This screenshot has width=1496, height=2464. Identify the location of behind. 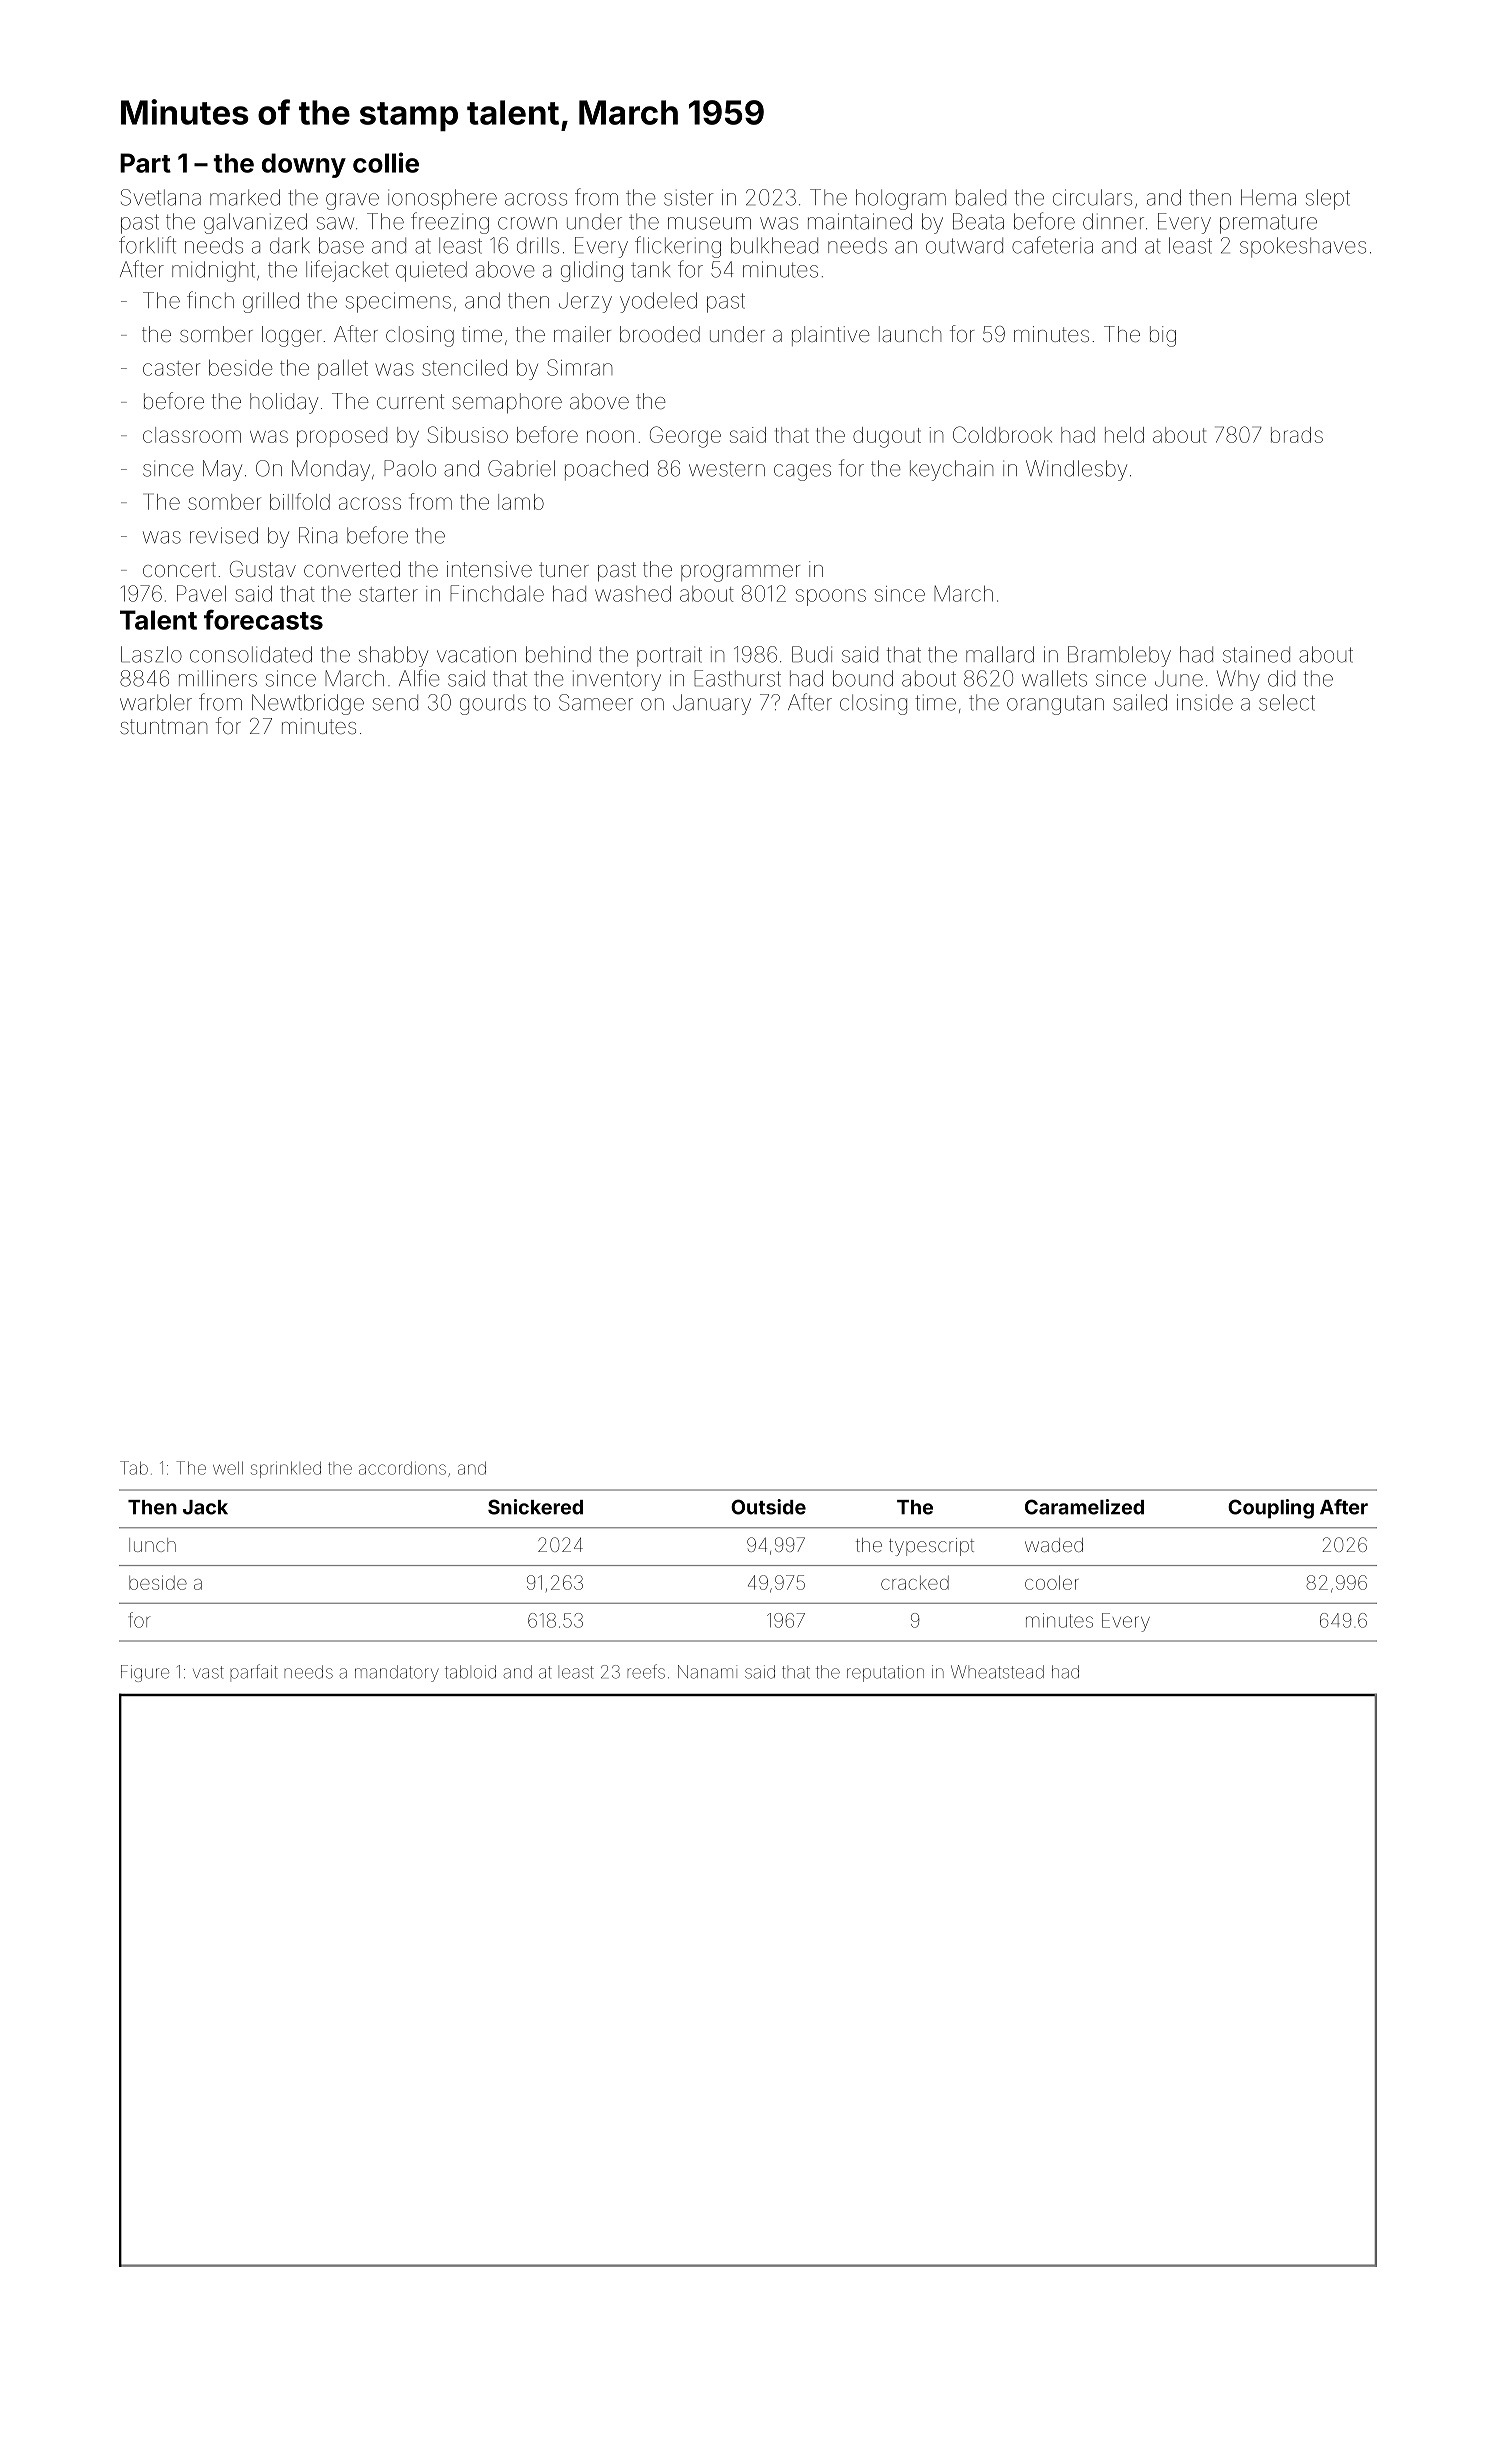
(558, 654).
